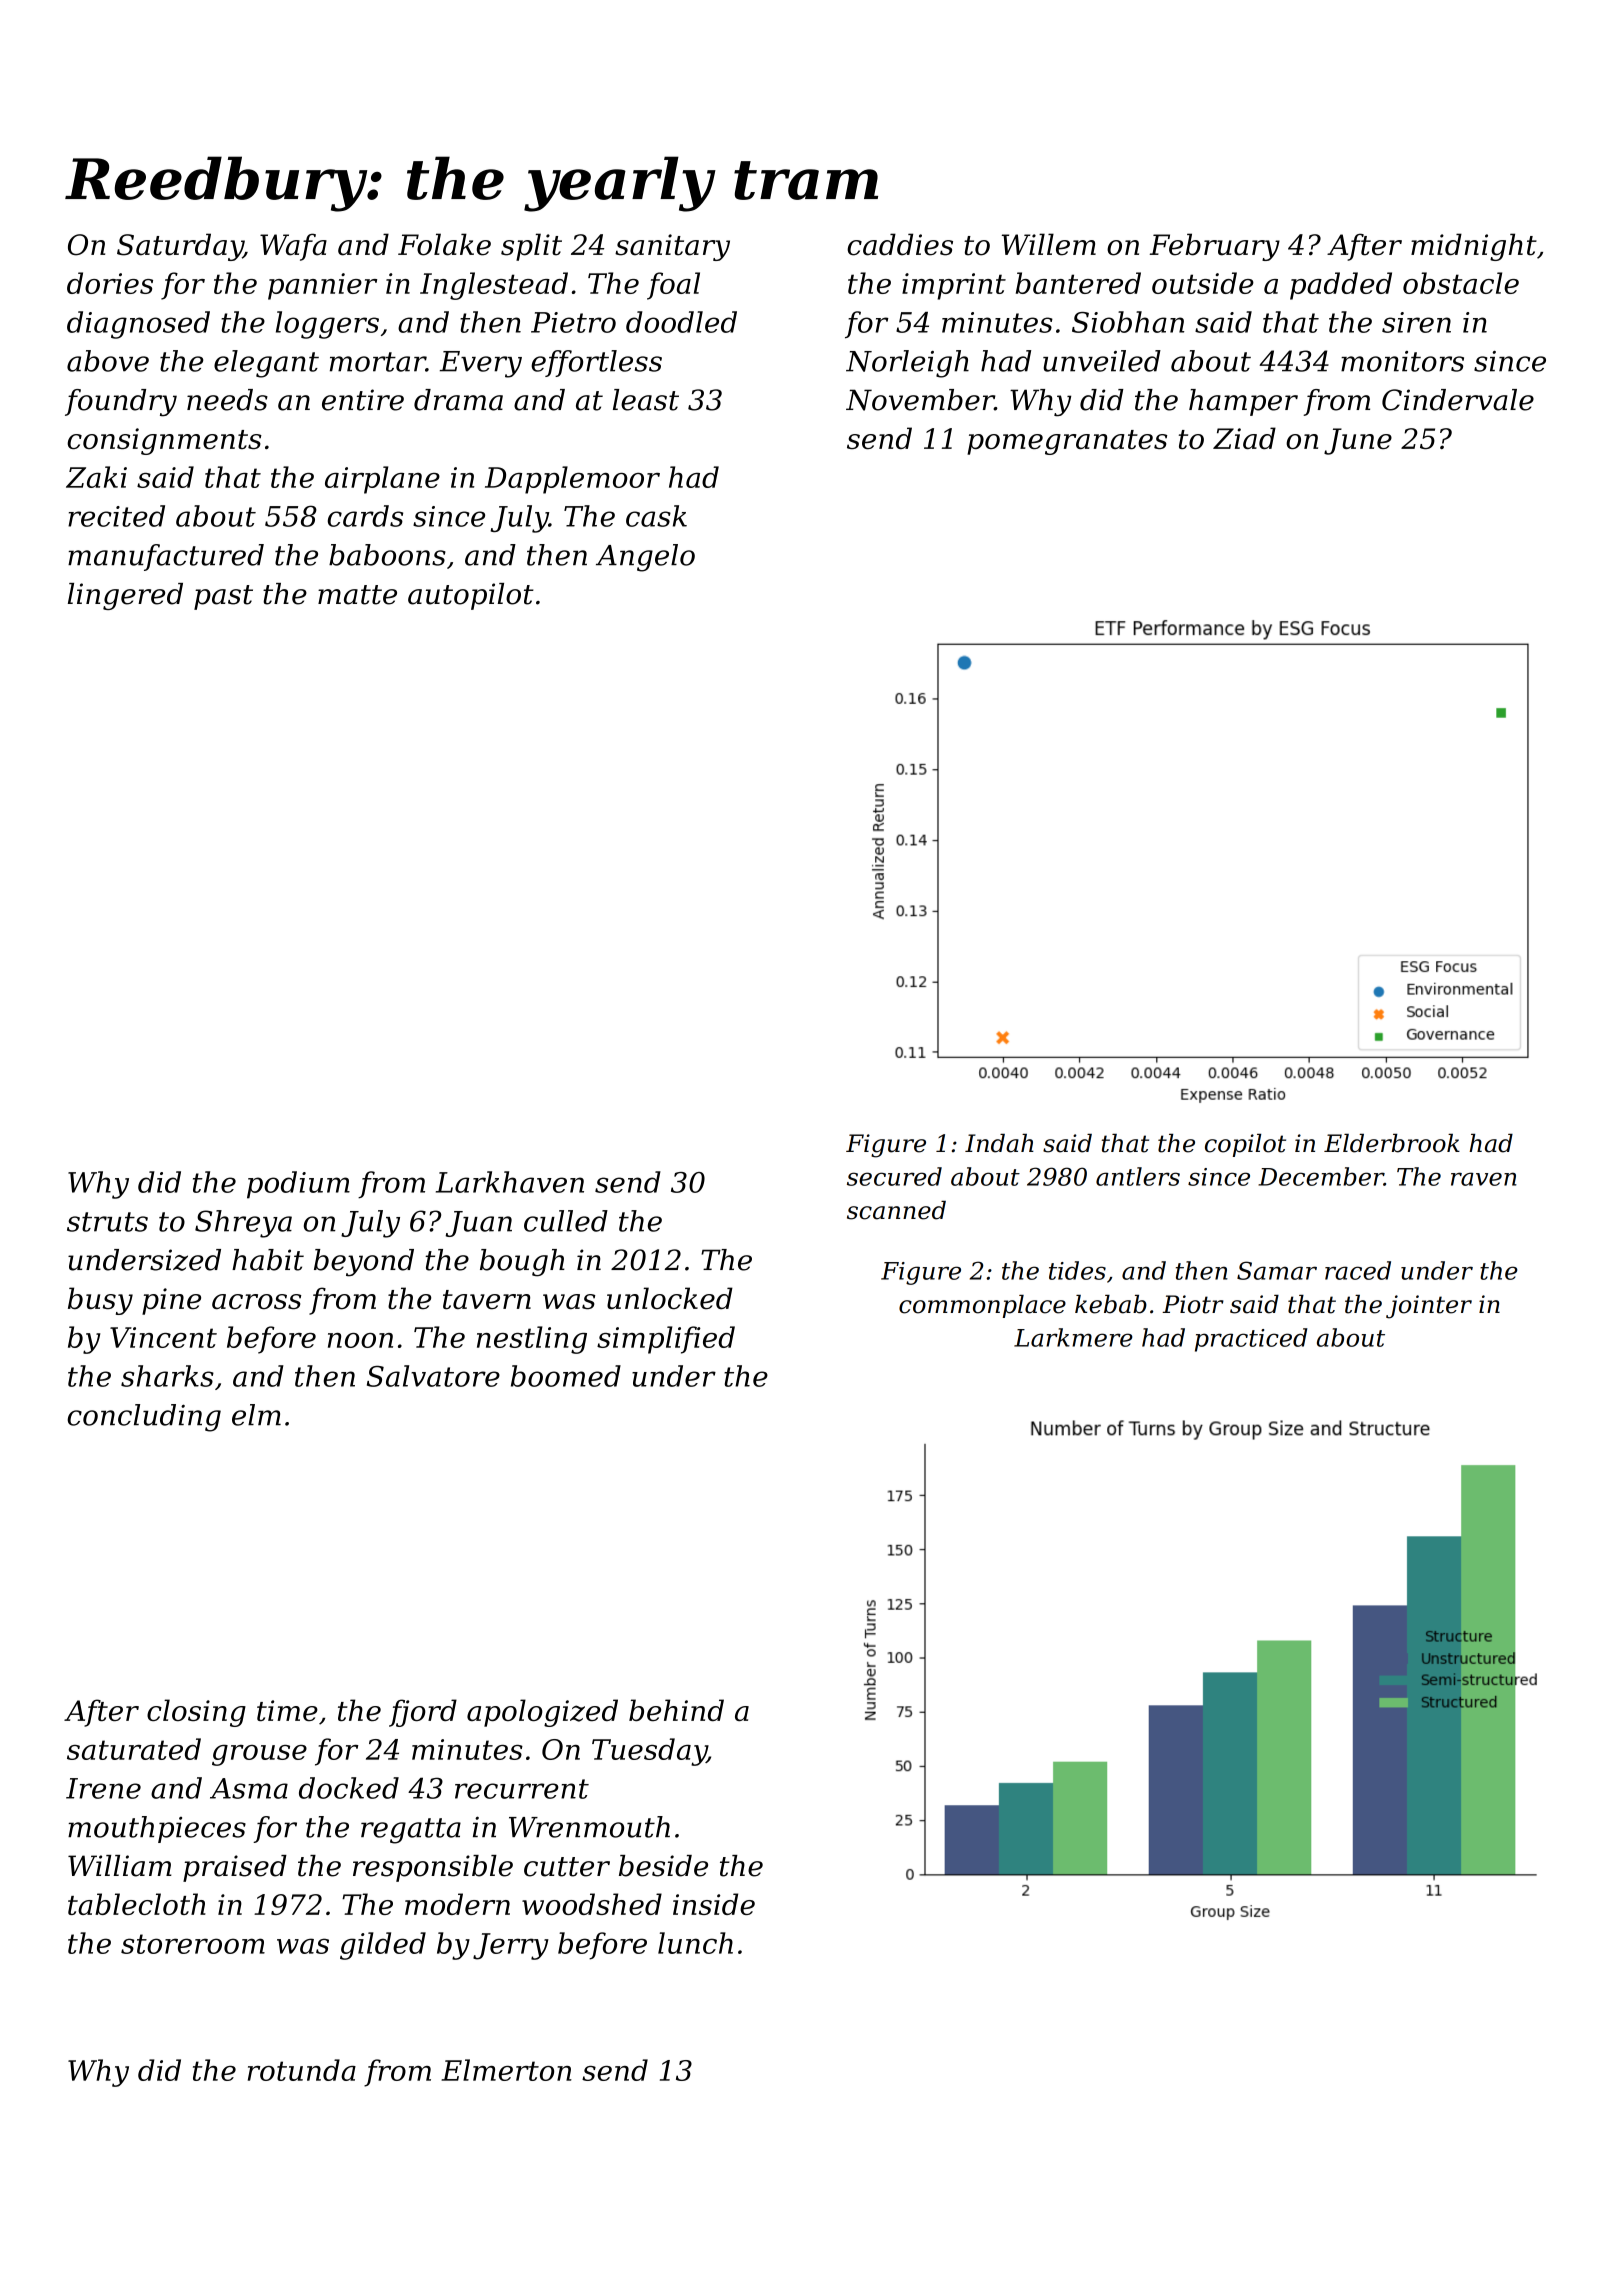 This page has height=2292, width=1620. I want to click on dories, so click(110, 283).
